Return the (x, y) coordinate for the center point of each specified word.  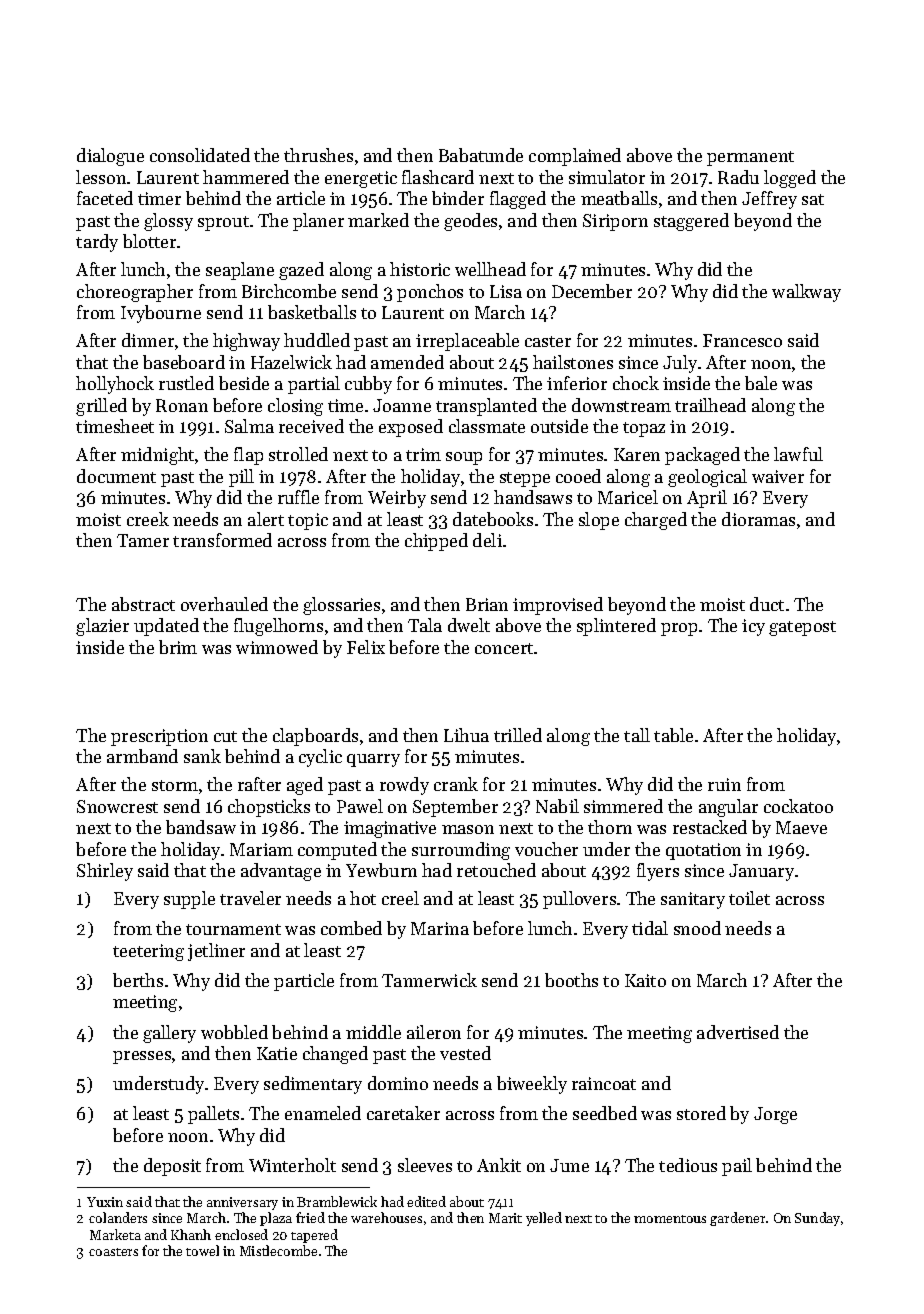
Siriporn (615, 222)
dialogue (110, 157)
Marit (505, 1218)
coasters (113, 1252)
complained (575, 157)
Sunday (817, 1219)
